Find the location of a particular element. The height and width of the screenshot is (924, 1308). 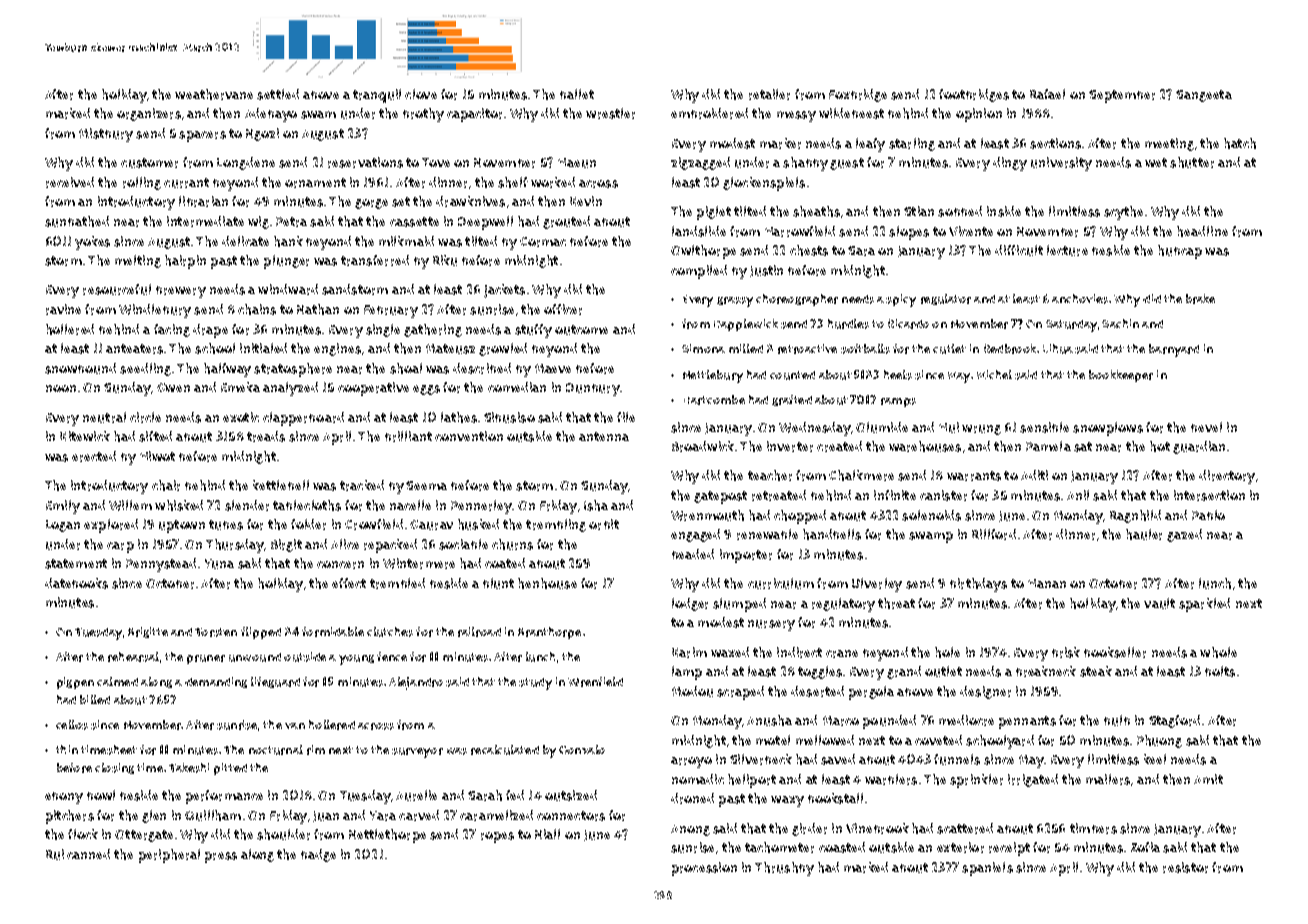

reservations is located at coordinates (365, 162).
